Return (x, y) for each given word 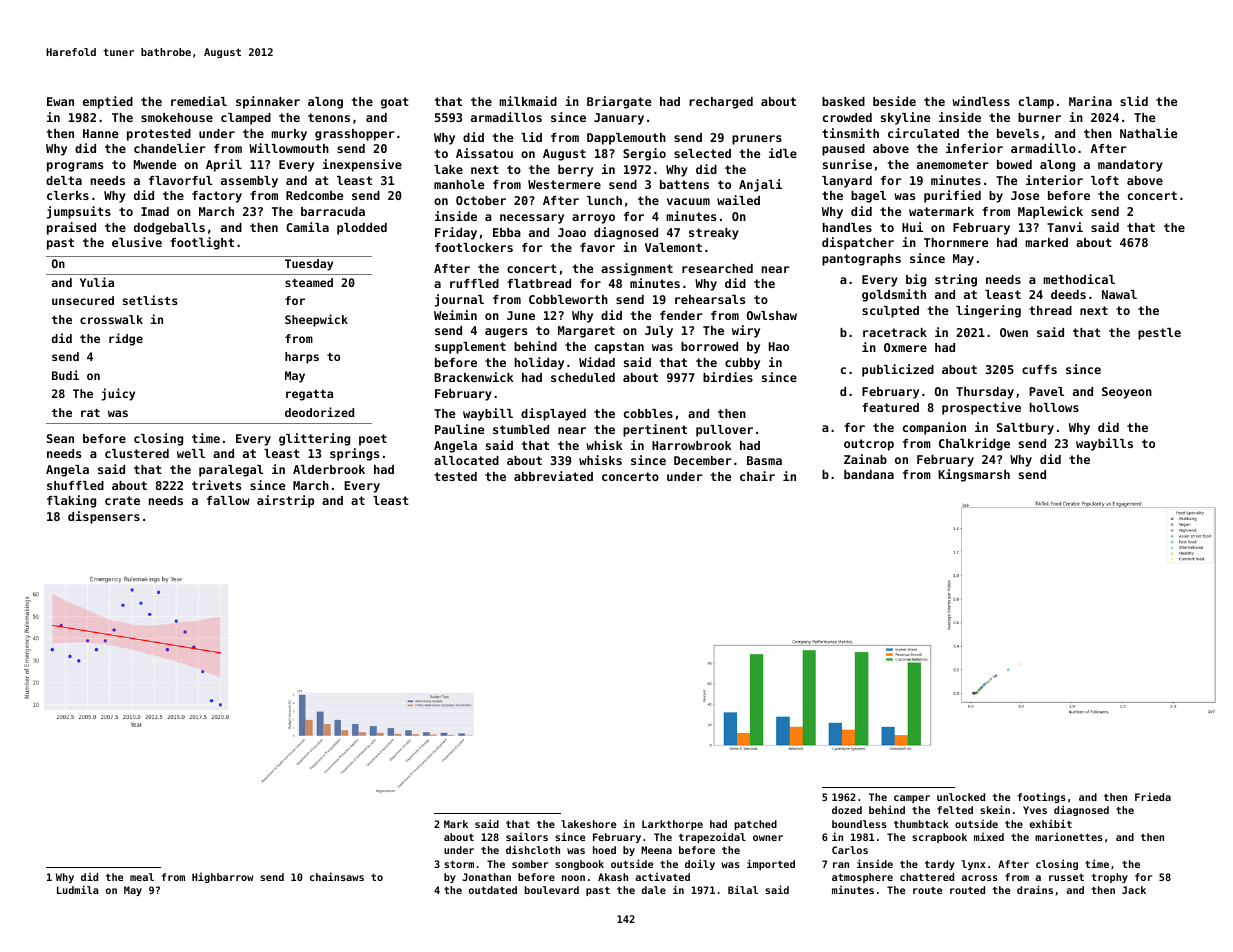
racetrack (895, 332)
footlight (202, 243)
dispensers (104, 517)
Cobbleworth (568, 299)
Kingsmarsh (974, 475)
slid (1134, 101)
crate (122, 500)
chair (757, 476)
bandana (869, 474)
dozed (847, 810)
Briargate (619, 102)
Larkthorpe (672, 825)
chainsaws (337, 876)
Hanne (100, 133)
